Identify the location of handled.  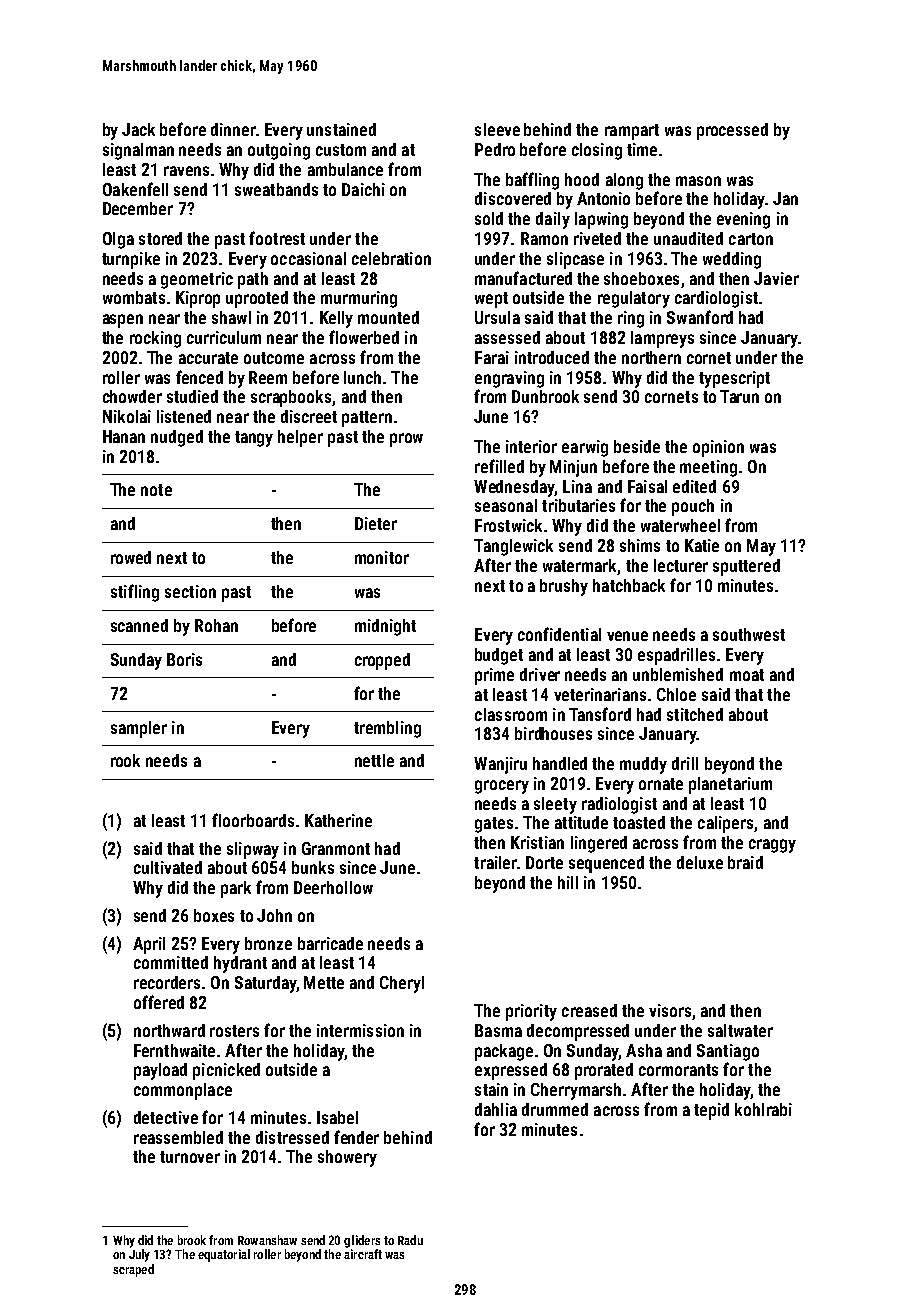
(560, 763).
